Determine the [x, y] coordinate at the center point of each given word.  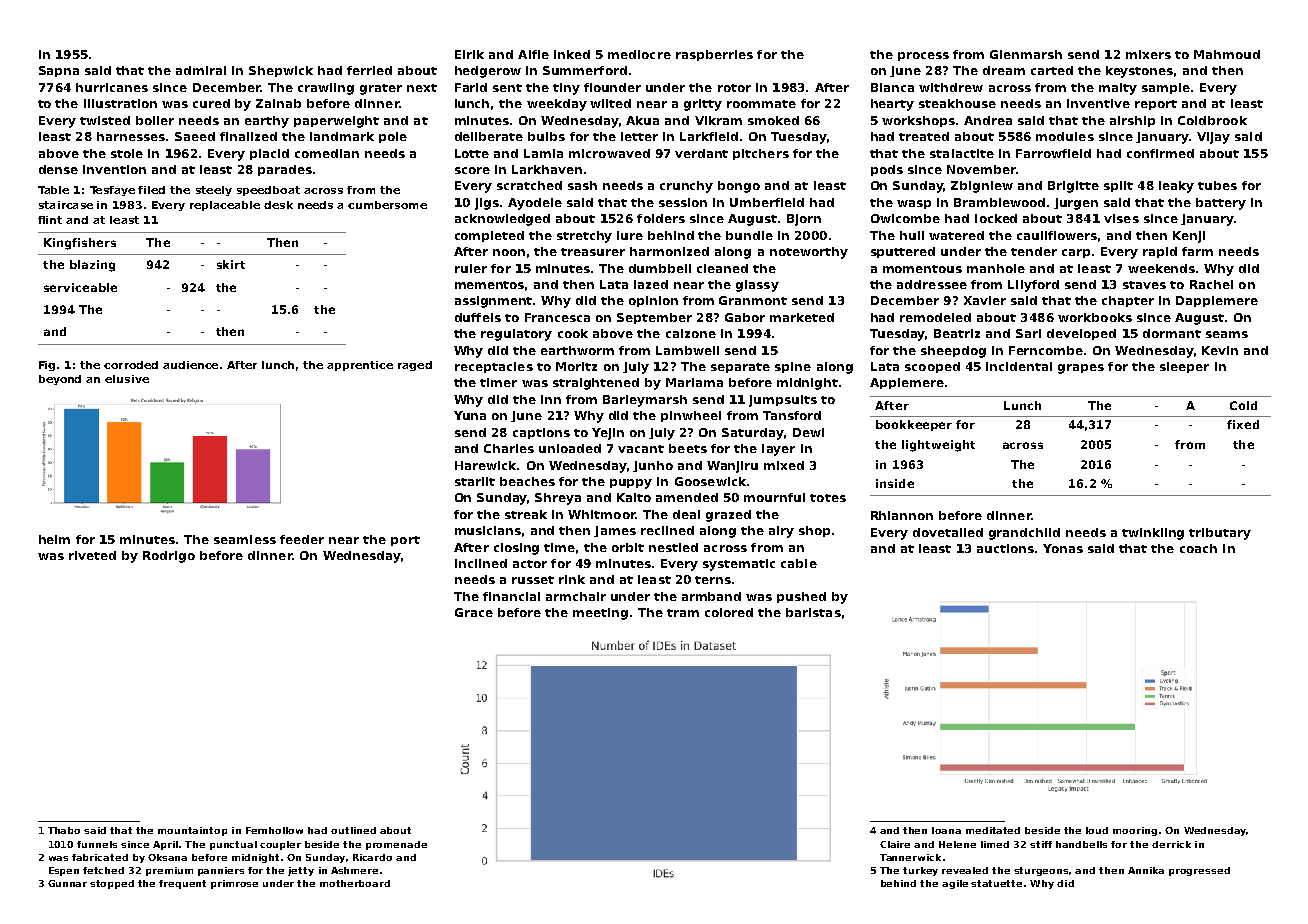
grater [381, 89]
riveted [92, 555]
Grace [474, 612]
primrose [234, 884]
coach [1198, 548]
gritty [703, 105]
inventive [1098, 103]
